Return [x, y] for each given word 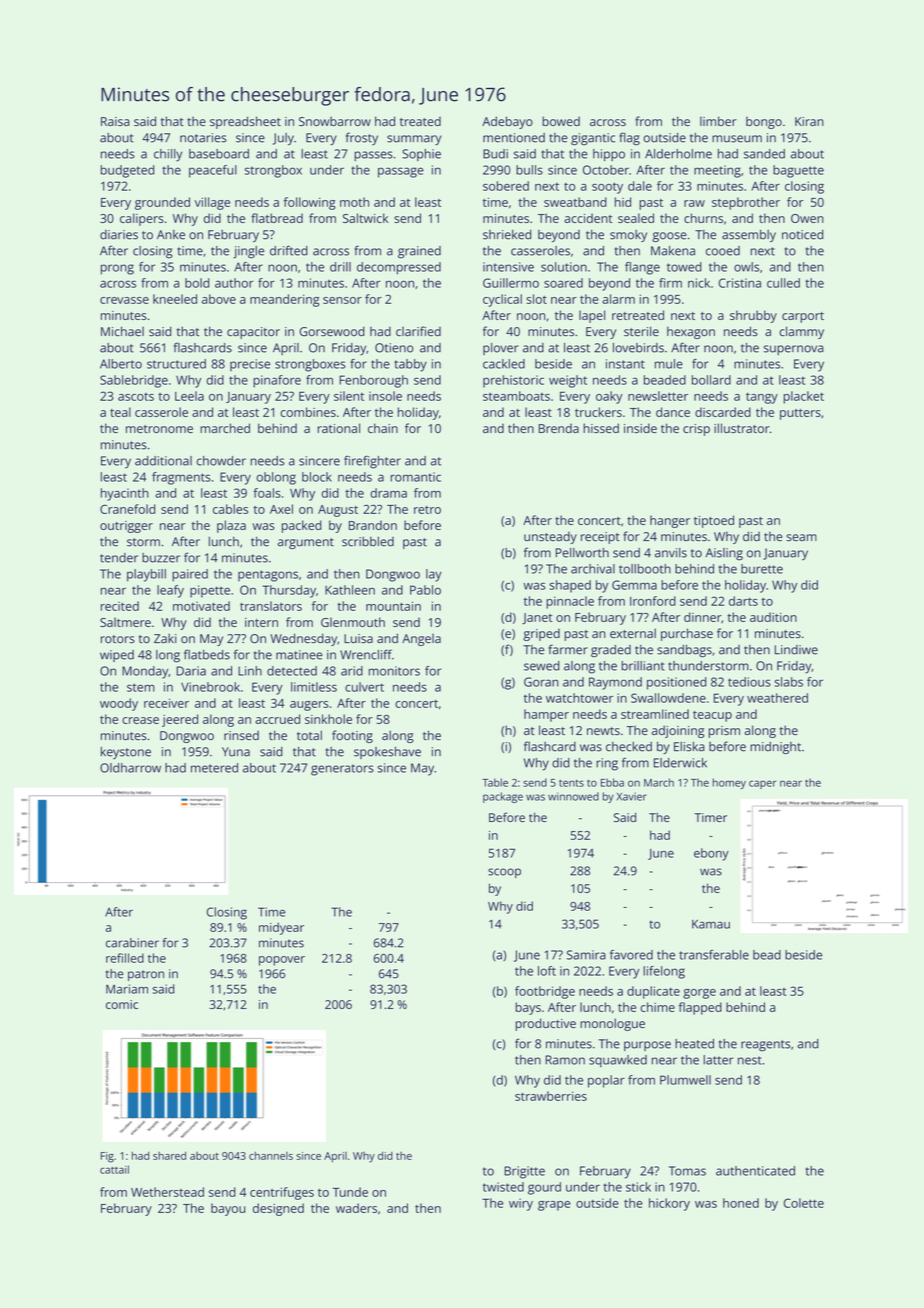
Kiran [809, 121]
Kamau [711, 924]
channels [271, 1155]
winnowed [573, 796]
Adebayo [507, 122]
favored [631, 955]
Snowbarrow [335, 121]
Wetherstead [167, 1192]
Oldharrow [130, 768]
